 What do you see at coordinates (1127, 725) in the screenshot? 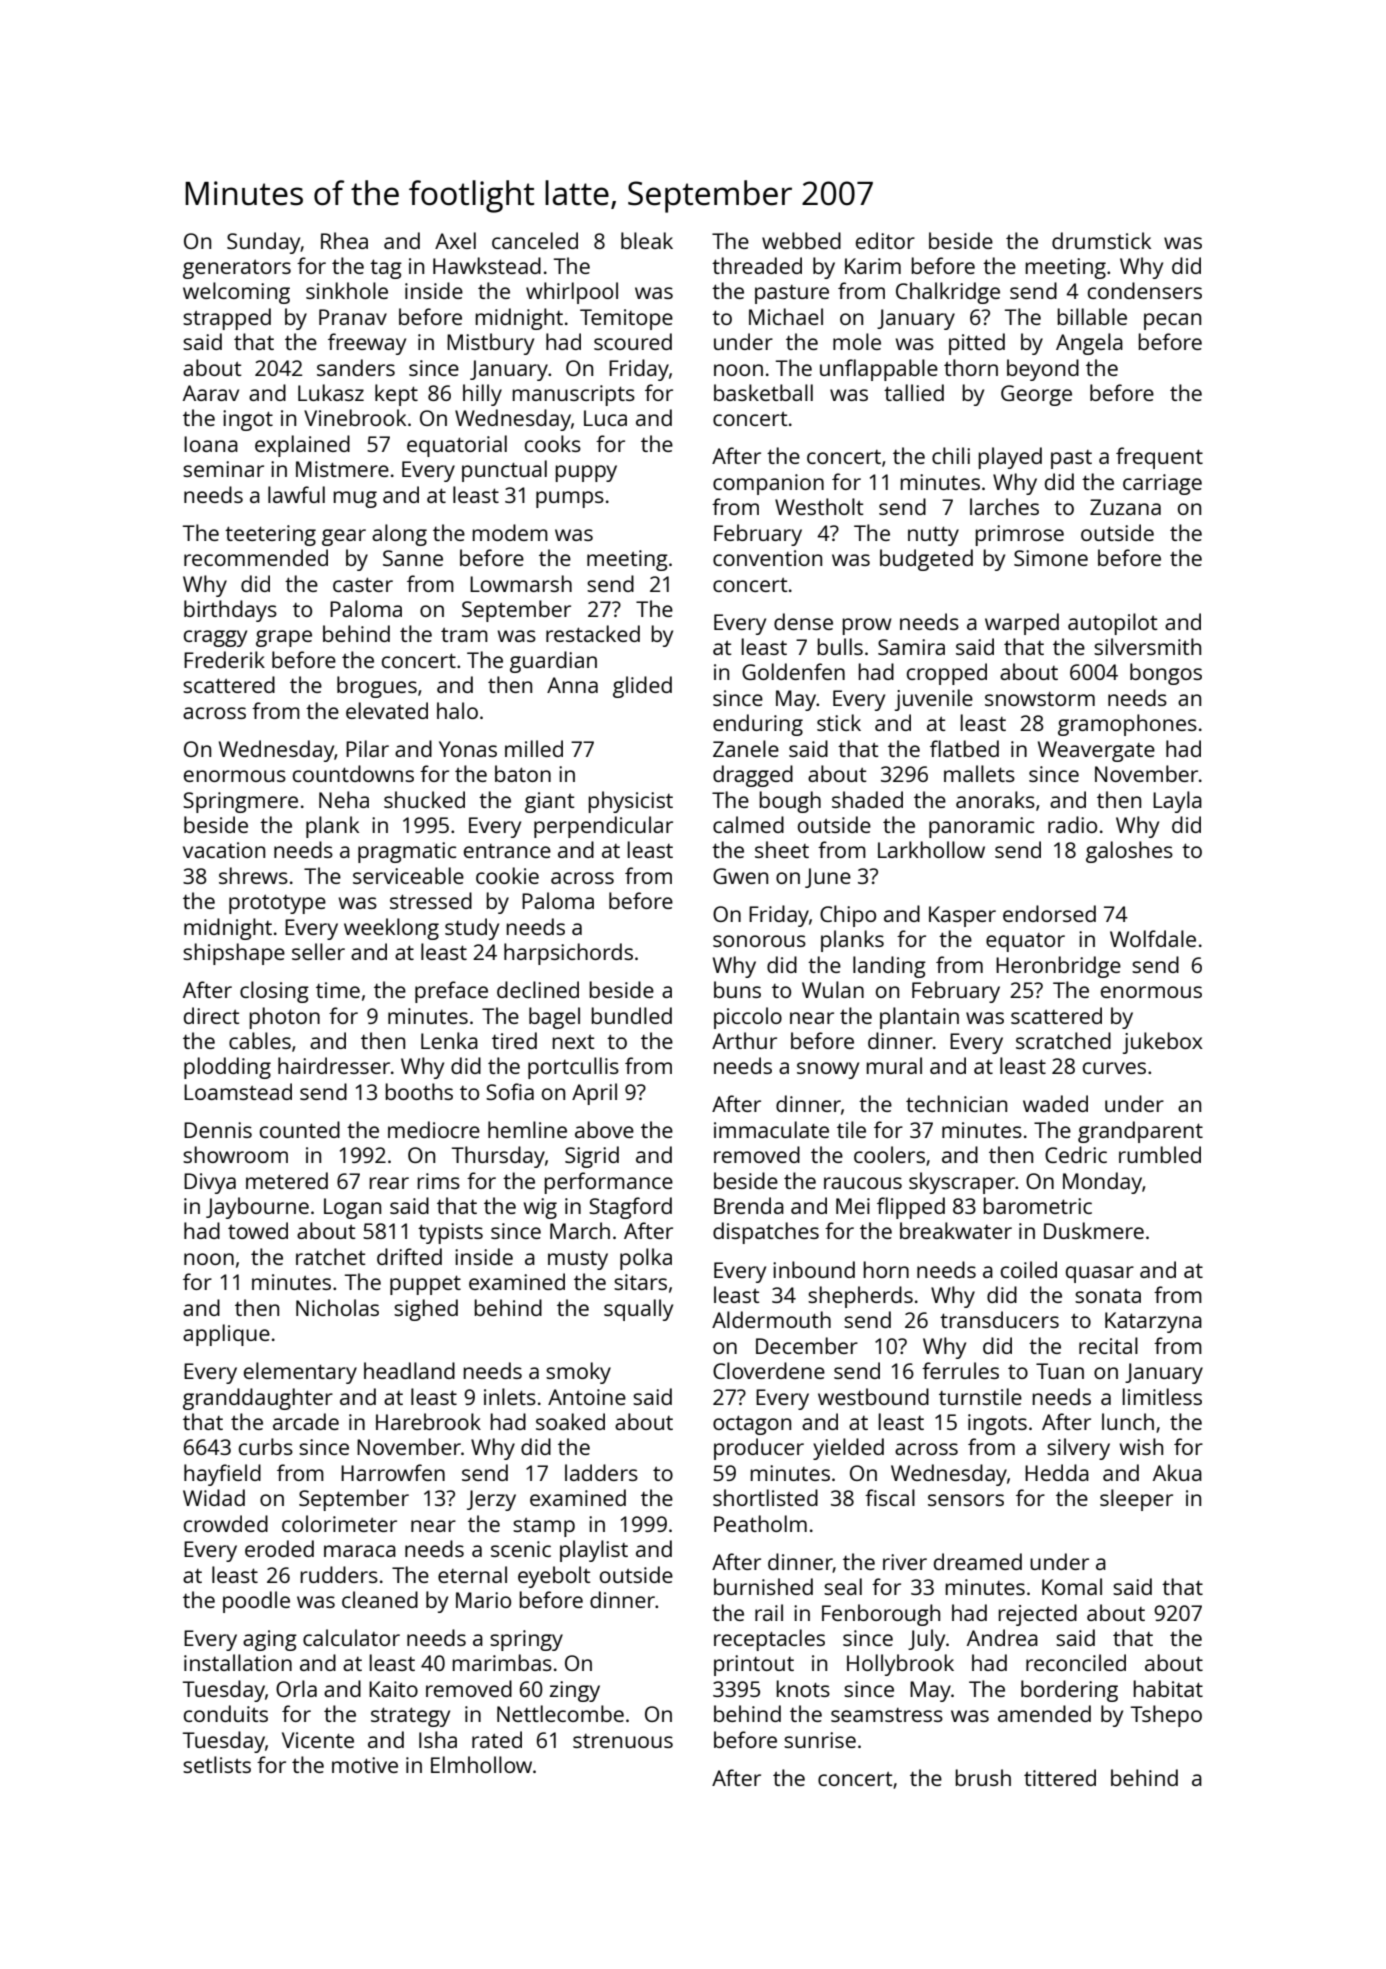
I see `gramophones` at bounding box center [1127, 725].
